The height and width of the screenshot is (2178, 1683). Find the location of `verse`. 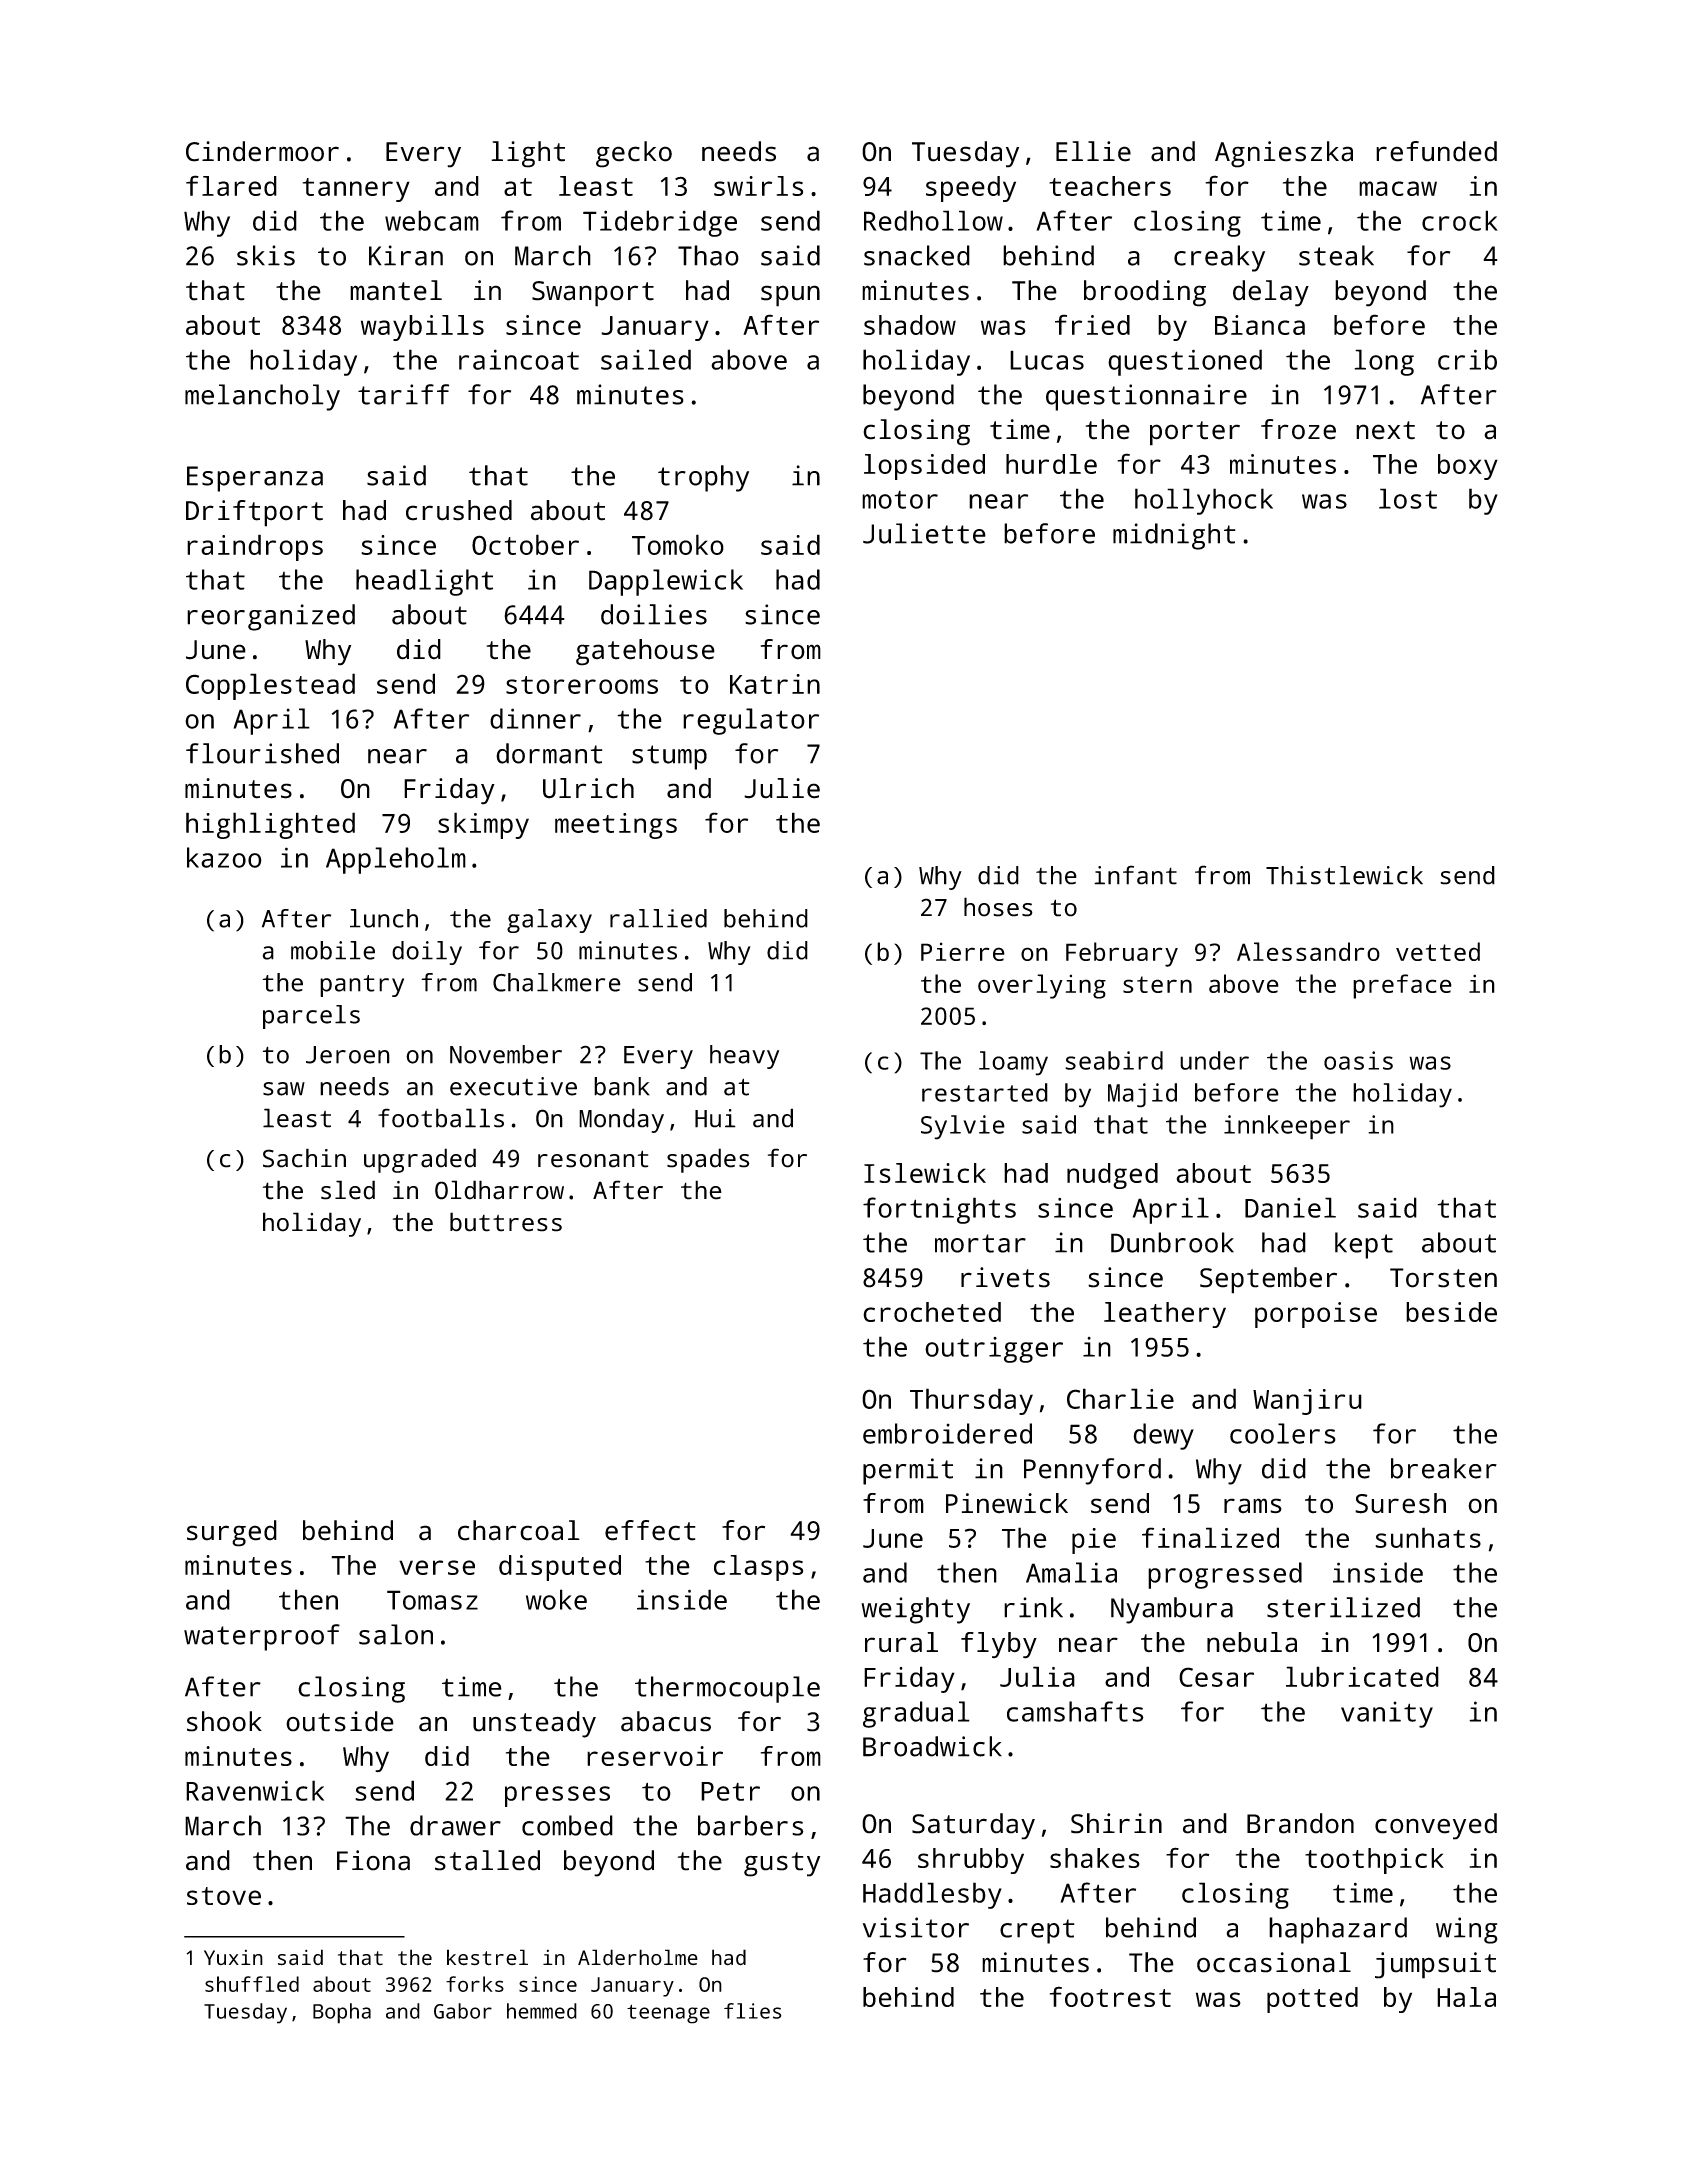

verse is located at coordinates (437, 1567).
